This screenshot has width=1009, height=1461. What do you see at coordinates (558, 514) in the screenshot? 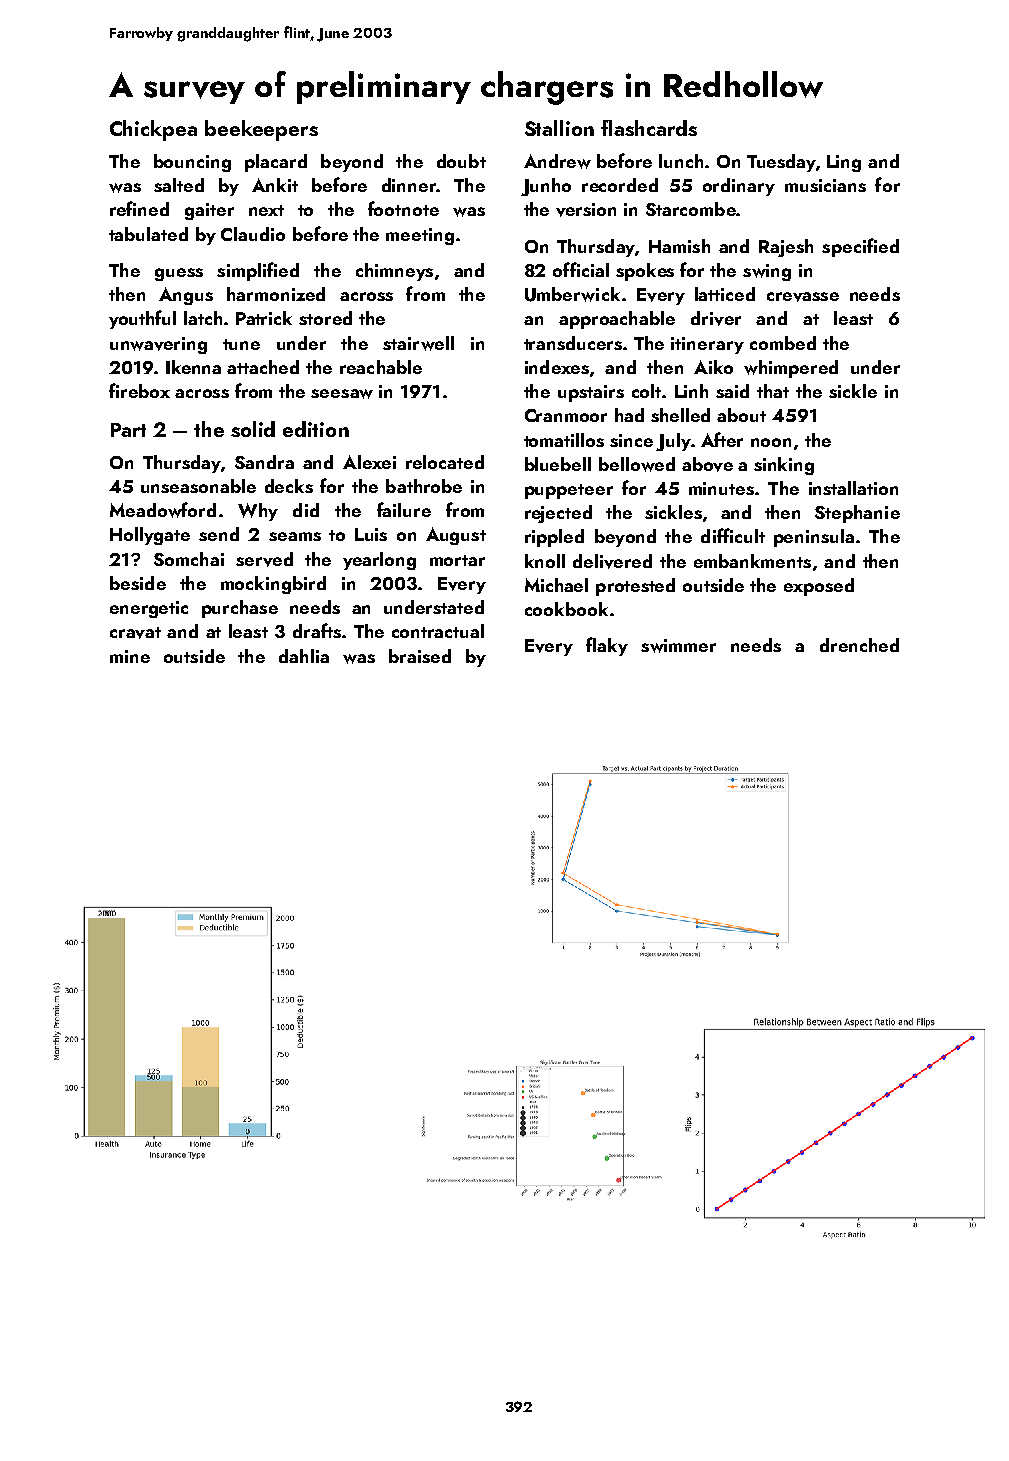
I see `rejected` at bounding box center [558, 514].
